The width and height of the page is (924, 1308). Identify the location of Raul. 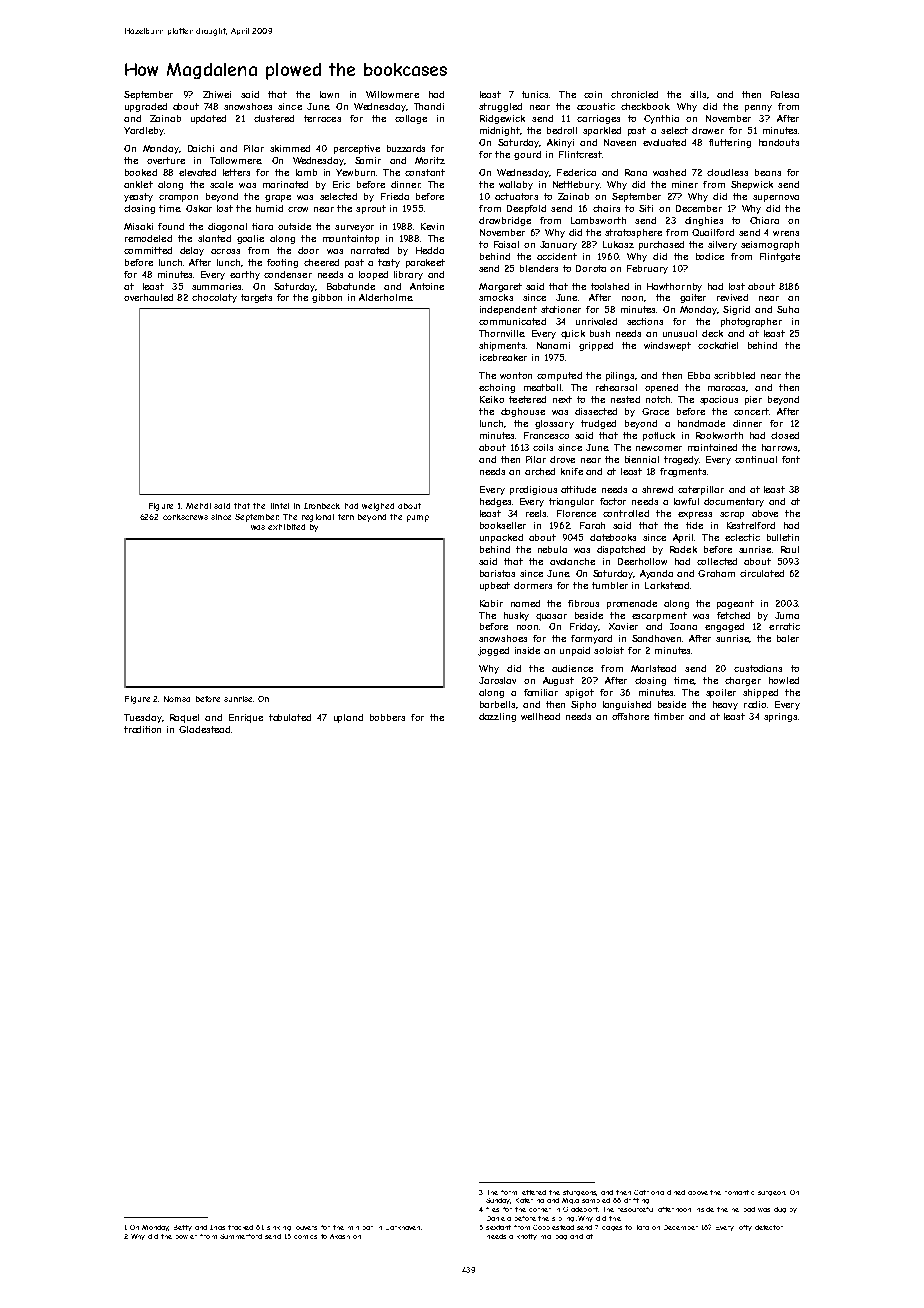
(790, 549).
